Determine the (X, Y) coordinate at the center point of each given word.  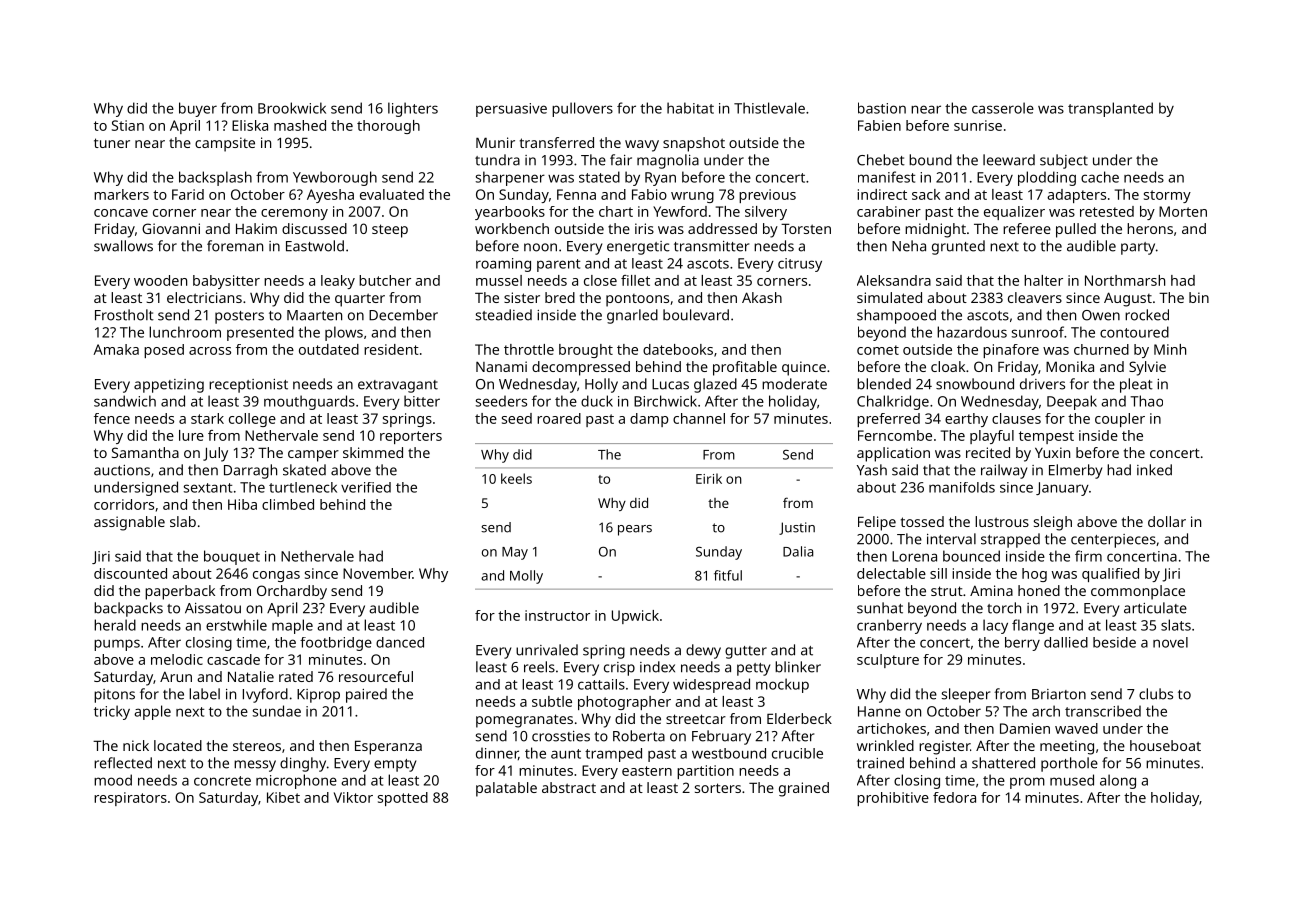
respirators (130, 799)
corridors (124, 504)
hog (1034, 575)
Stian (128, 125)
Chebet (881, 160)
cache (1100, 177)
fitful (728, 575)
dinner (497, 753)
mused (1072, 780)
